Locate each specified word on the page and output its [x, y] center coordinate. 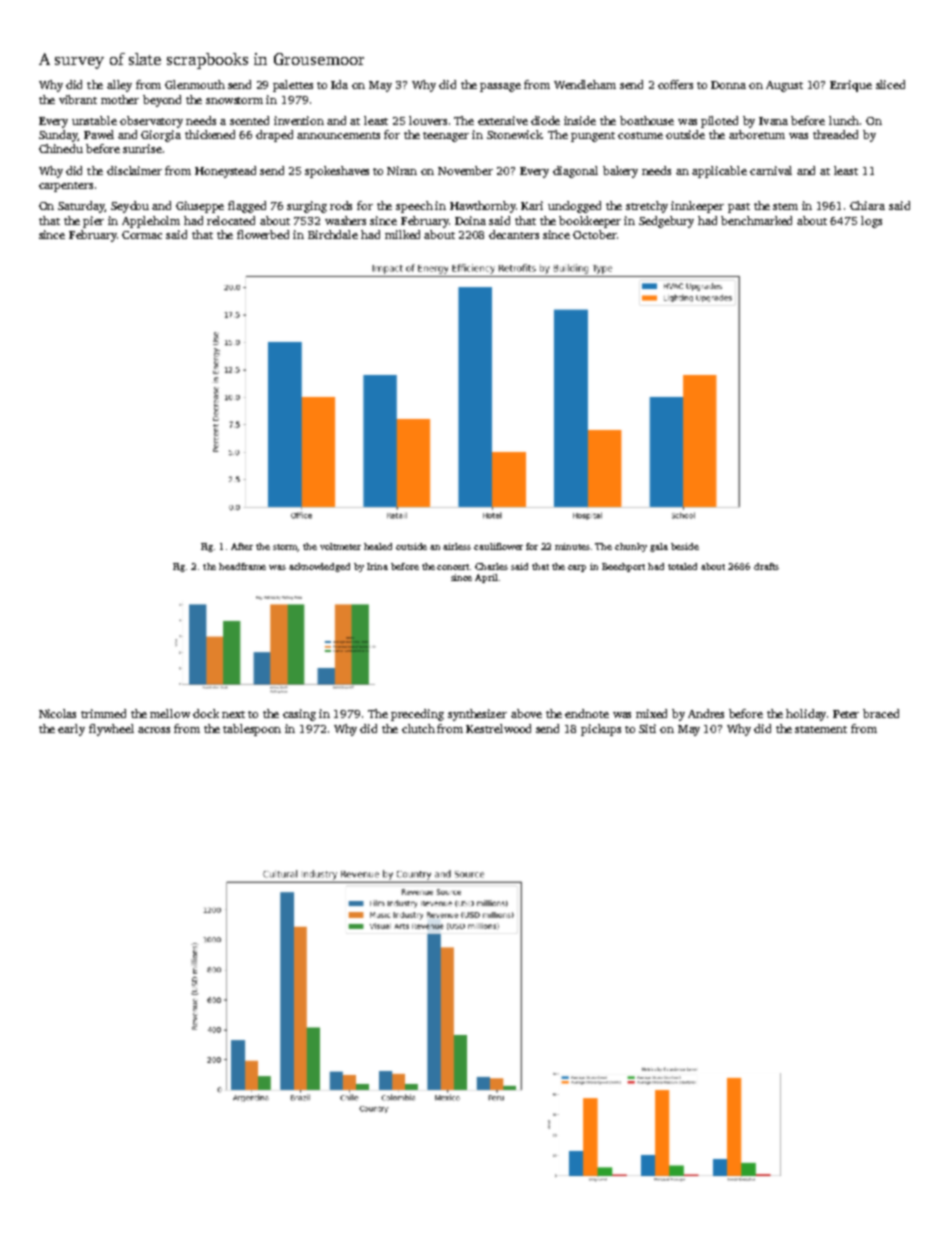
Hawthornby [483, 207]
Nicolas [57, 713]
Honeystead [225, 172]
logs [871, 222]
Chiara [867, 205]
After [242, 546]
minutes [572, 546]
